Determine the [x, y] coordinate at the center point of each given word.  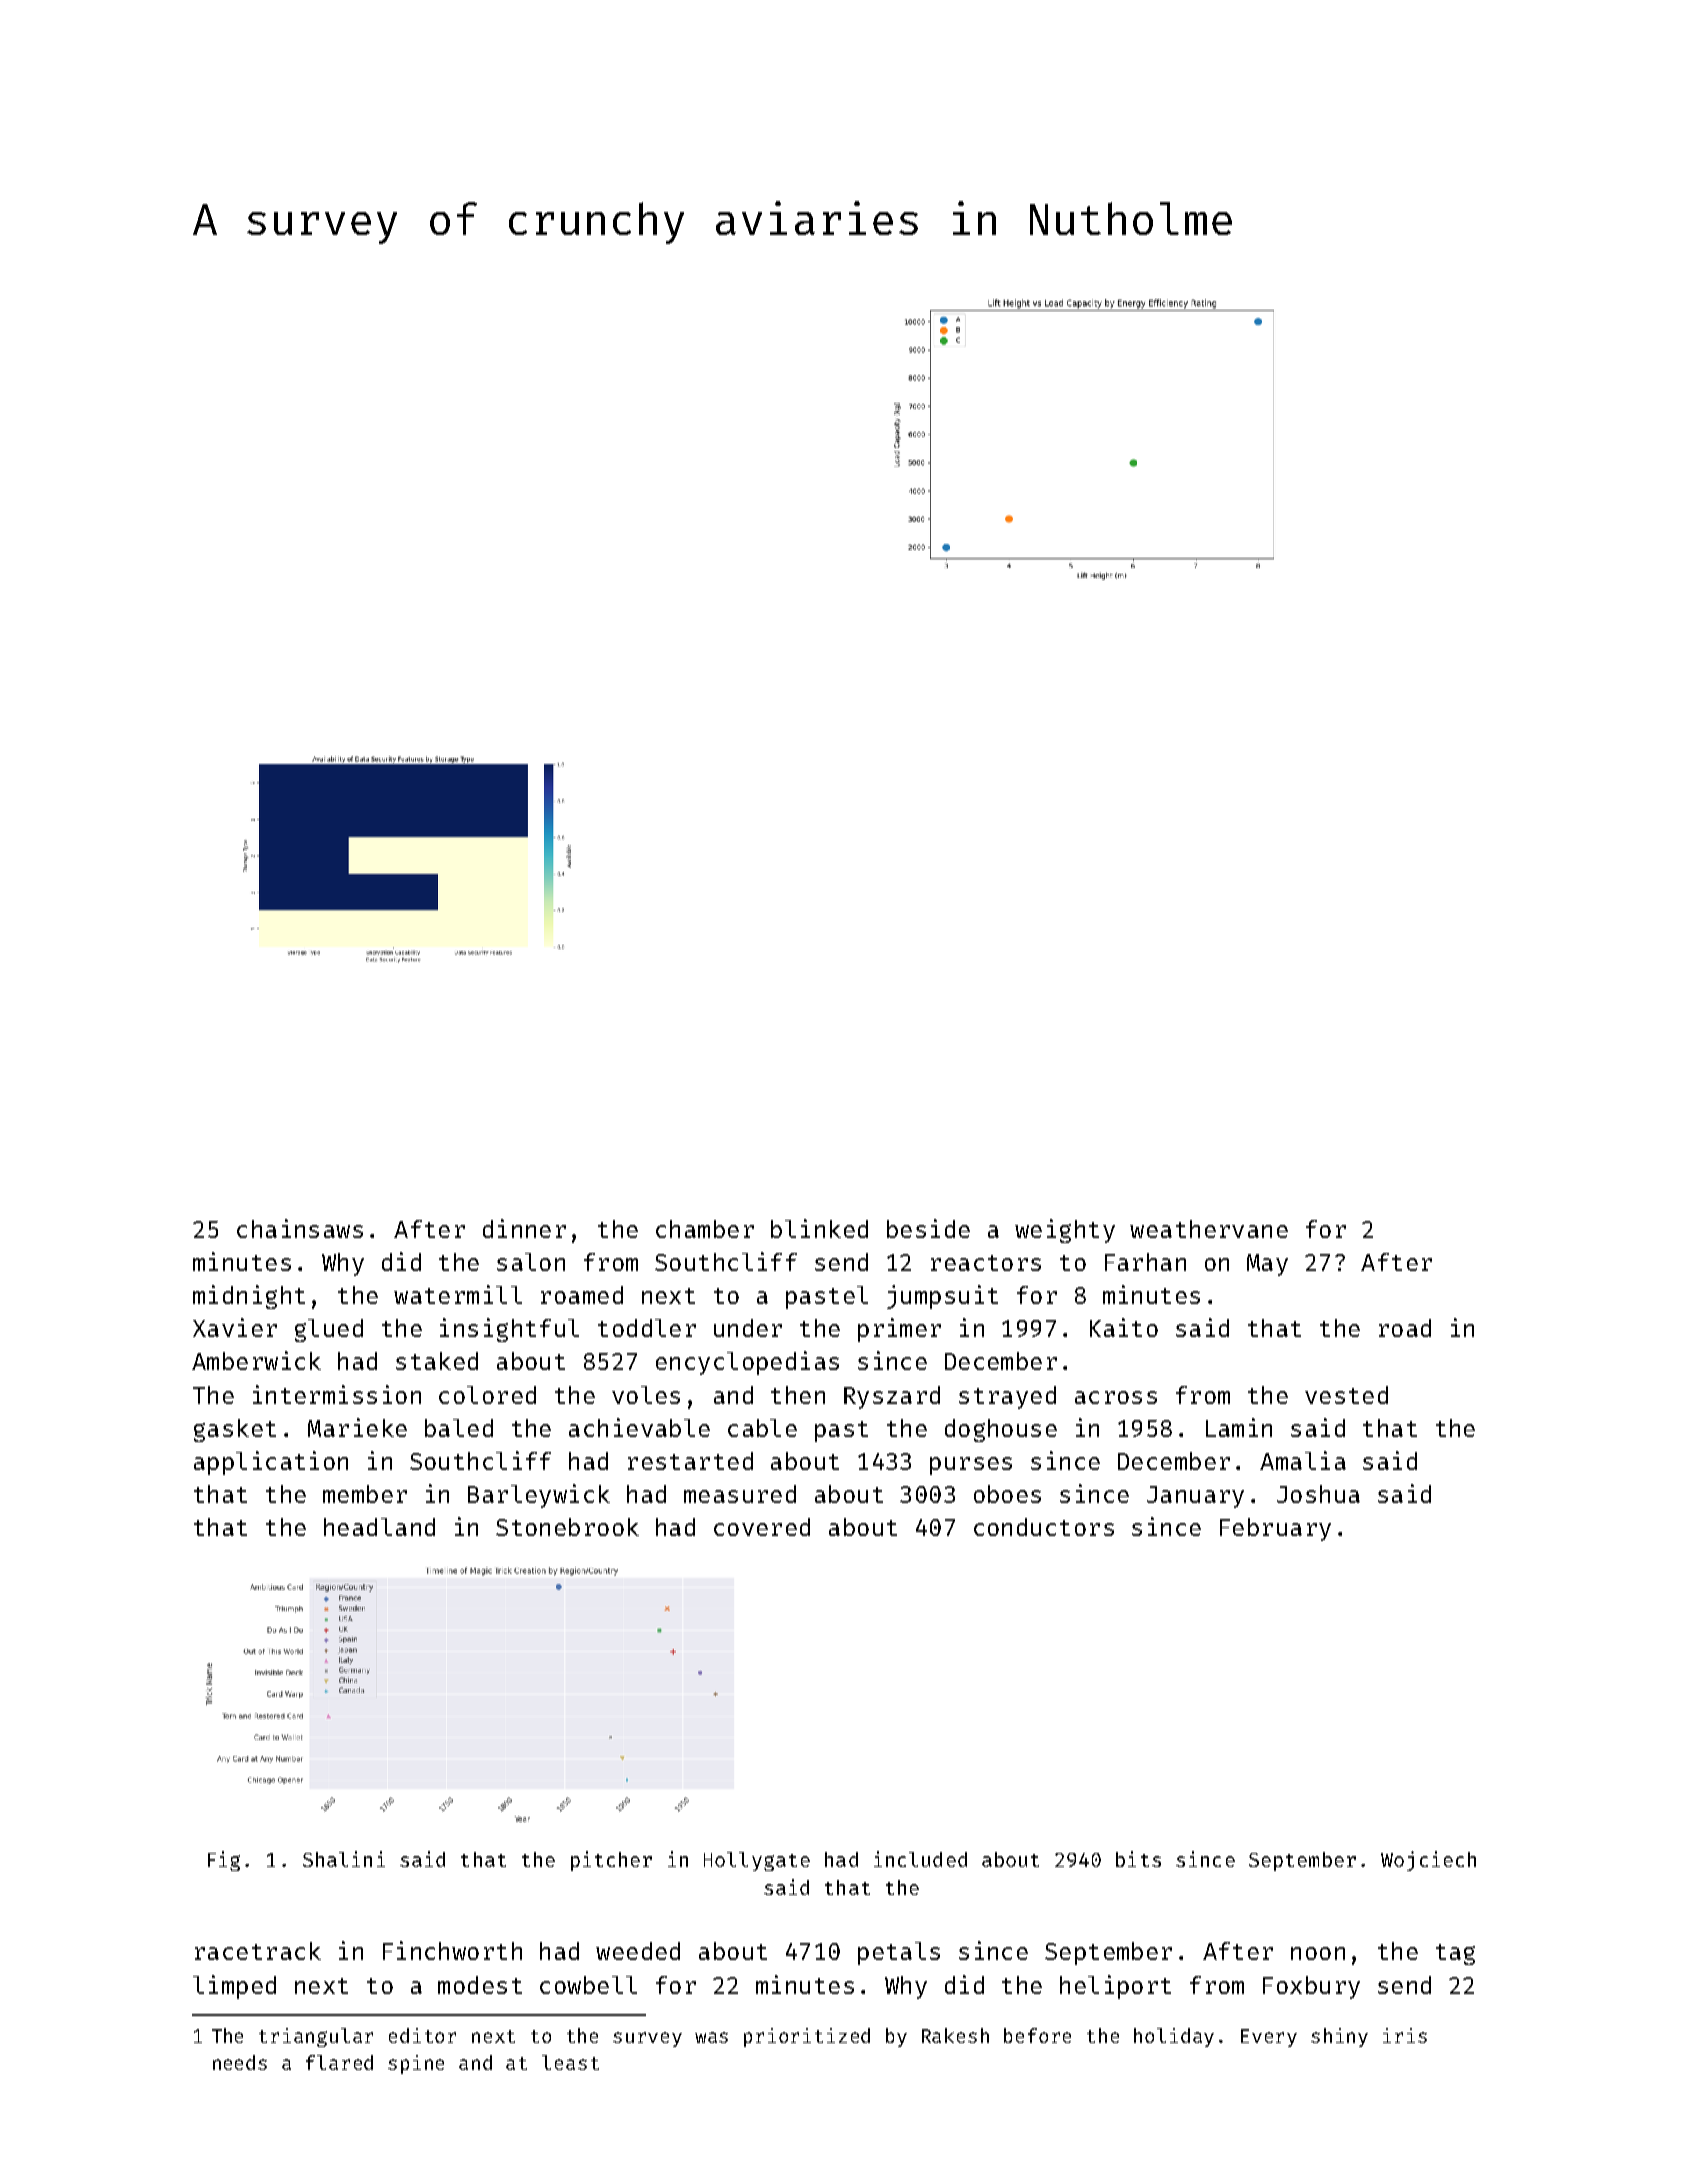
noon [1318, 1953]
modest [480, 1985]
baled [459, 1428]
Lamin [1239, 1427]
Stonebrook [567, 1527]
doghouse [1001, 1430]
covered [762, 1527]
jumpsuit [942, 1297]
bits [1138, 1859]
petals [899, 1953]
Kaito [1124, 1327]
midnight [249, 1297]
